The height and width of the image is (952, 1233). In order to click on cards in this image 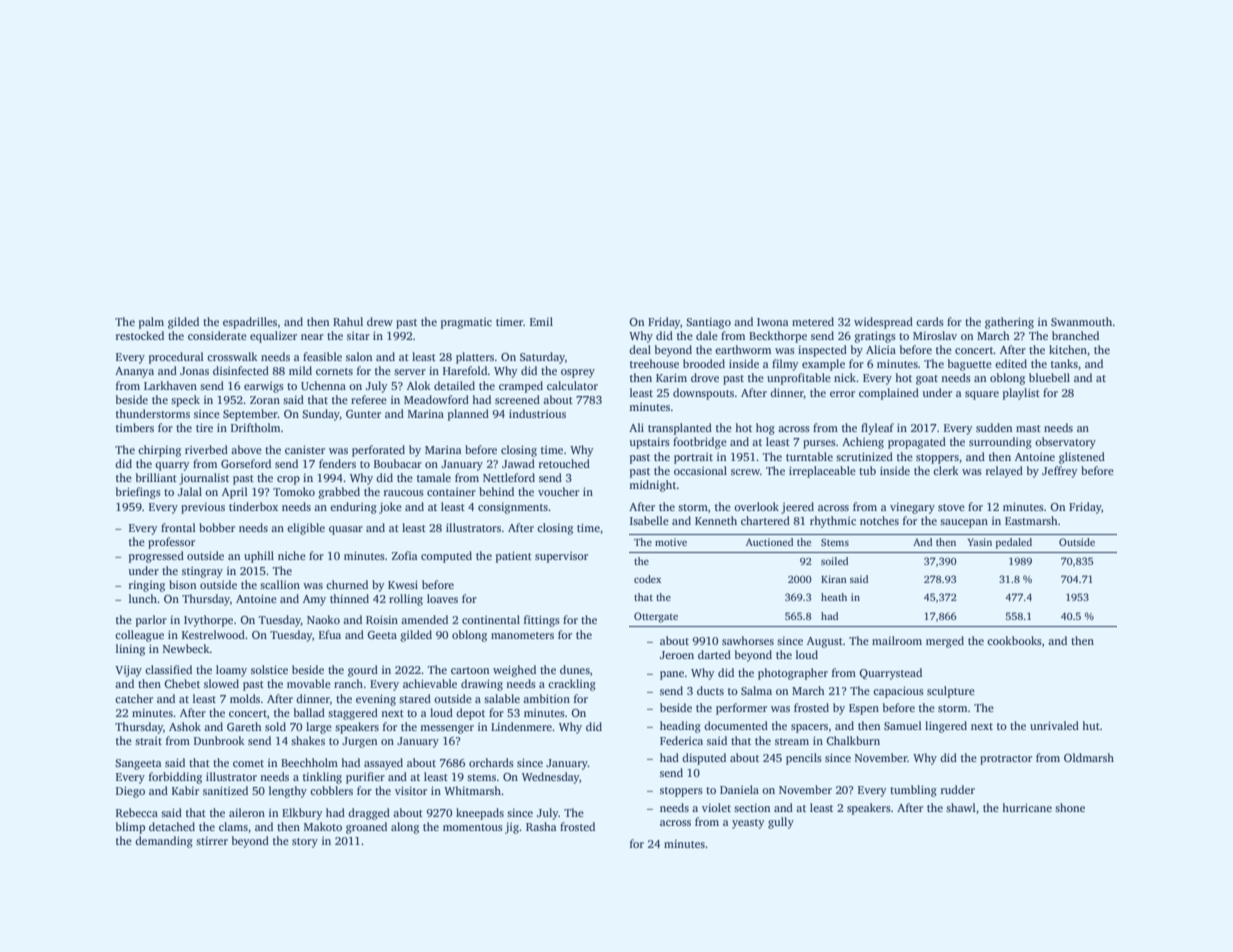, I will do `click(930, 321)`.
